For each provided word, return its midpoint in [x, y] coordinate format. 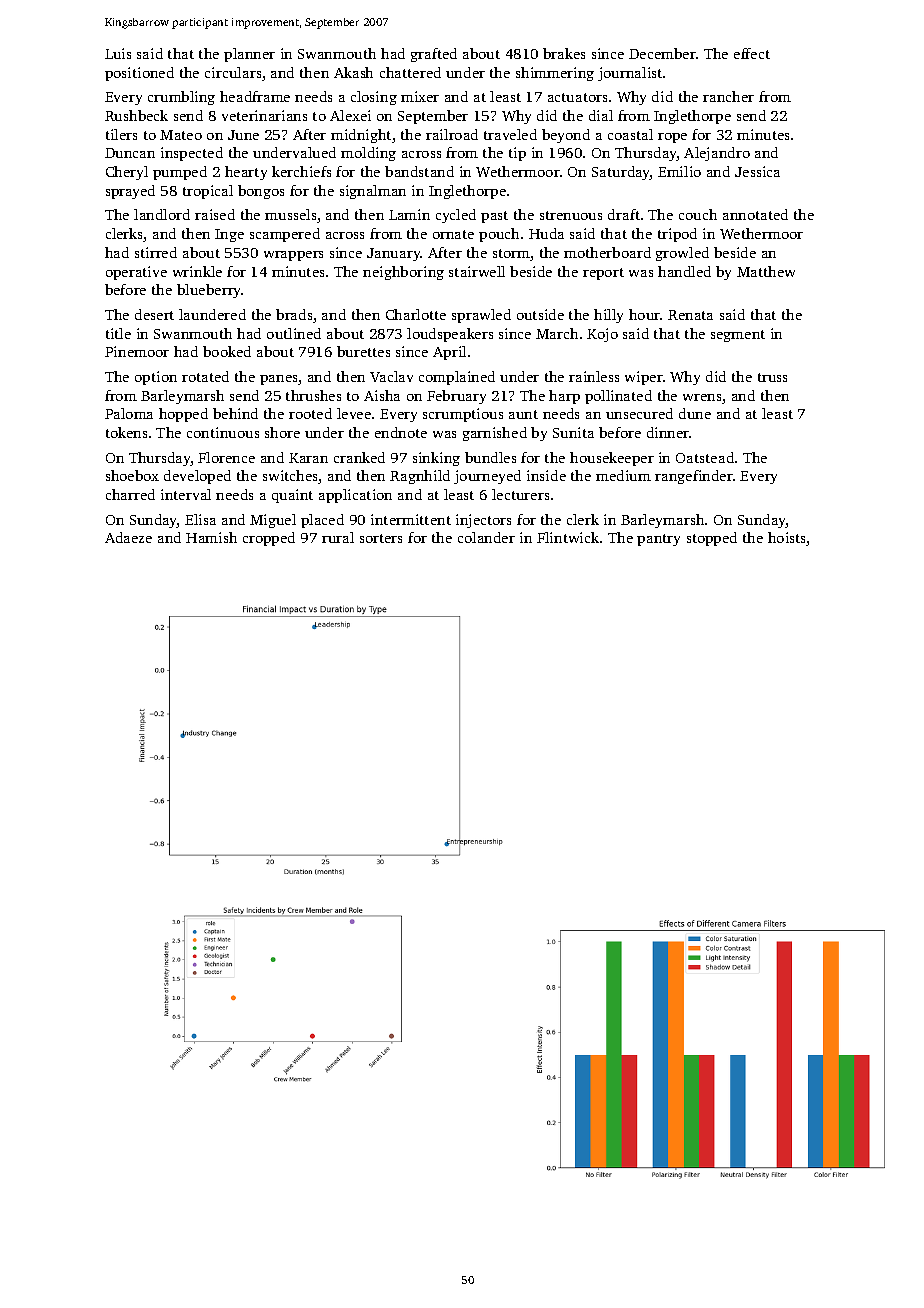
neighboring [403, 273]
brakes [564, 53]
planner [249, 55]
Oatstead [705, 457]
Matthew [766, 271]
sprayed [130, 192]
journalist [630, 74]
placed [322, 521]
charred [130, 494]
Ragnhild [420, 477]
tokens [126, 432]
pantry [658, 540]
